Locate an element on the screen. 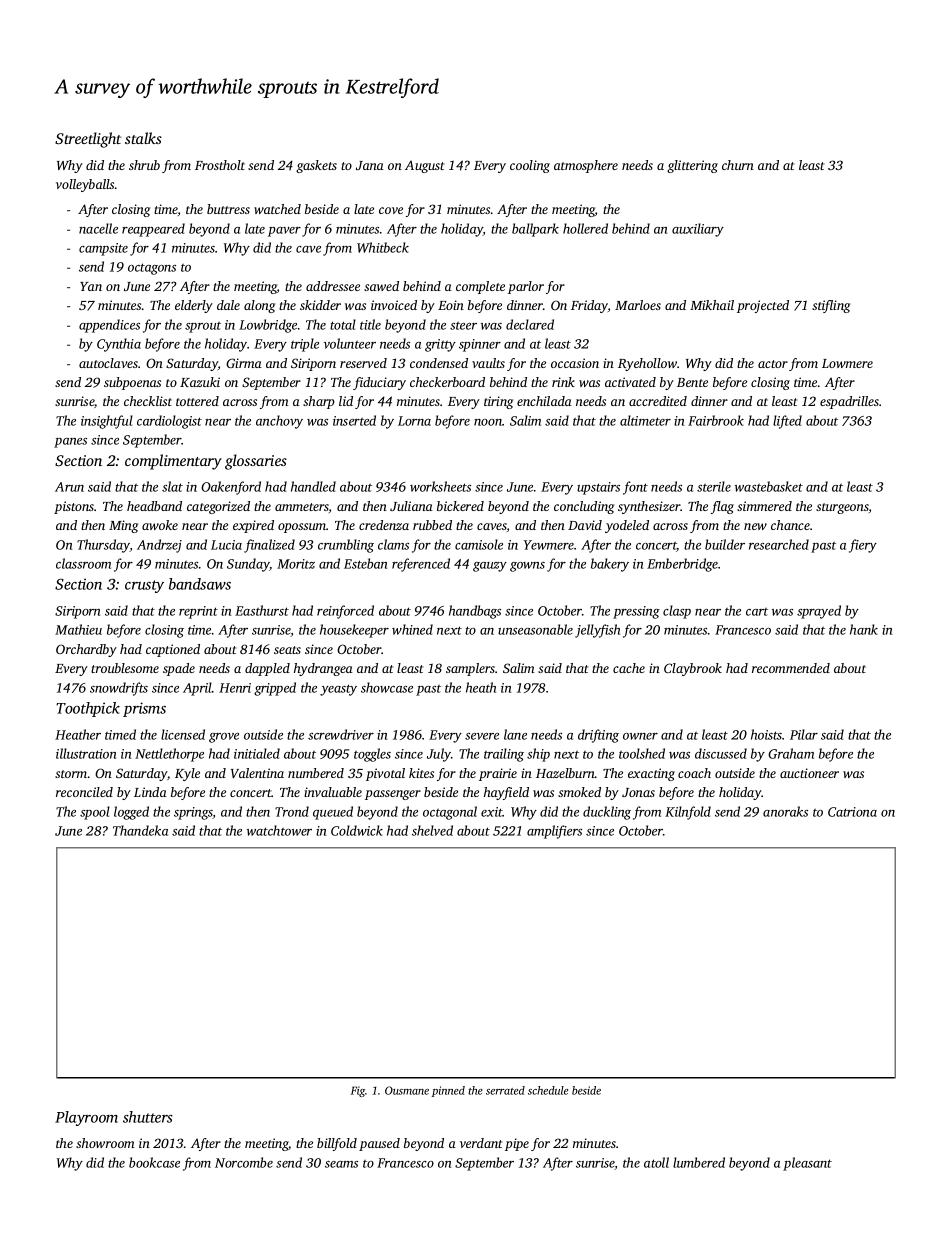 The height and width of the screenshot is (1233, 952). churn is located at coordinates (738, 165).
